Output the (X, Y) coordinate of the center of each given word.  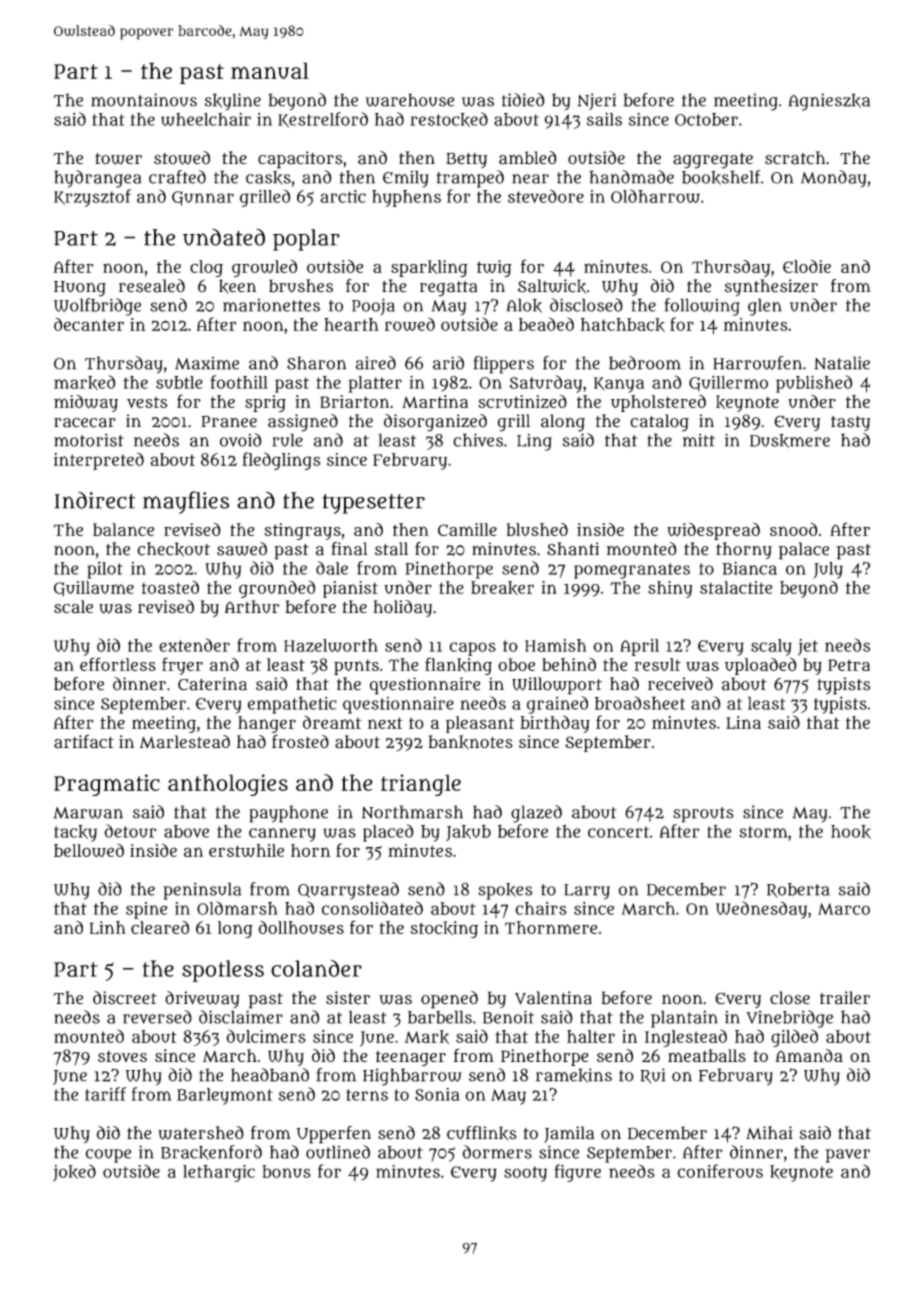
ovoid (241, 440)
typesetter (373, 504)
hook (851, 832)
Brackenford (211, 1152)
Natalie (842, 363)
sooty (525, 1174)
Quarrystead (348, 891)
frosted (300, 741)
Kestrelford (323, 120)
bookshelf (721, 177)
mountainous (144, 100)
